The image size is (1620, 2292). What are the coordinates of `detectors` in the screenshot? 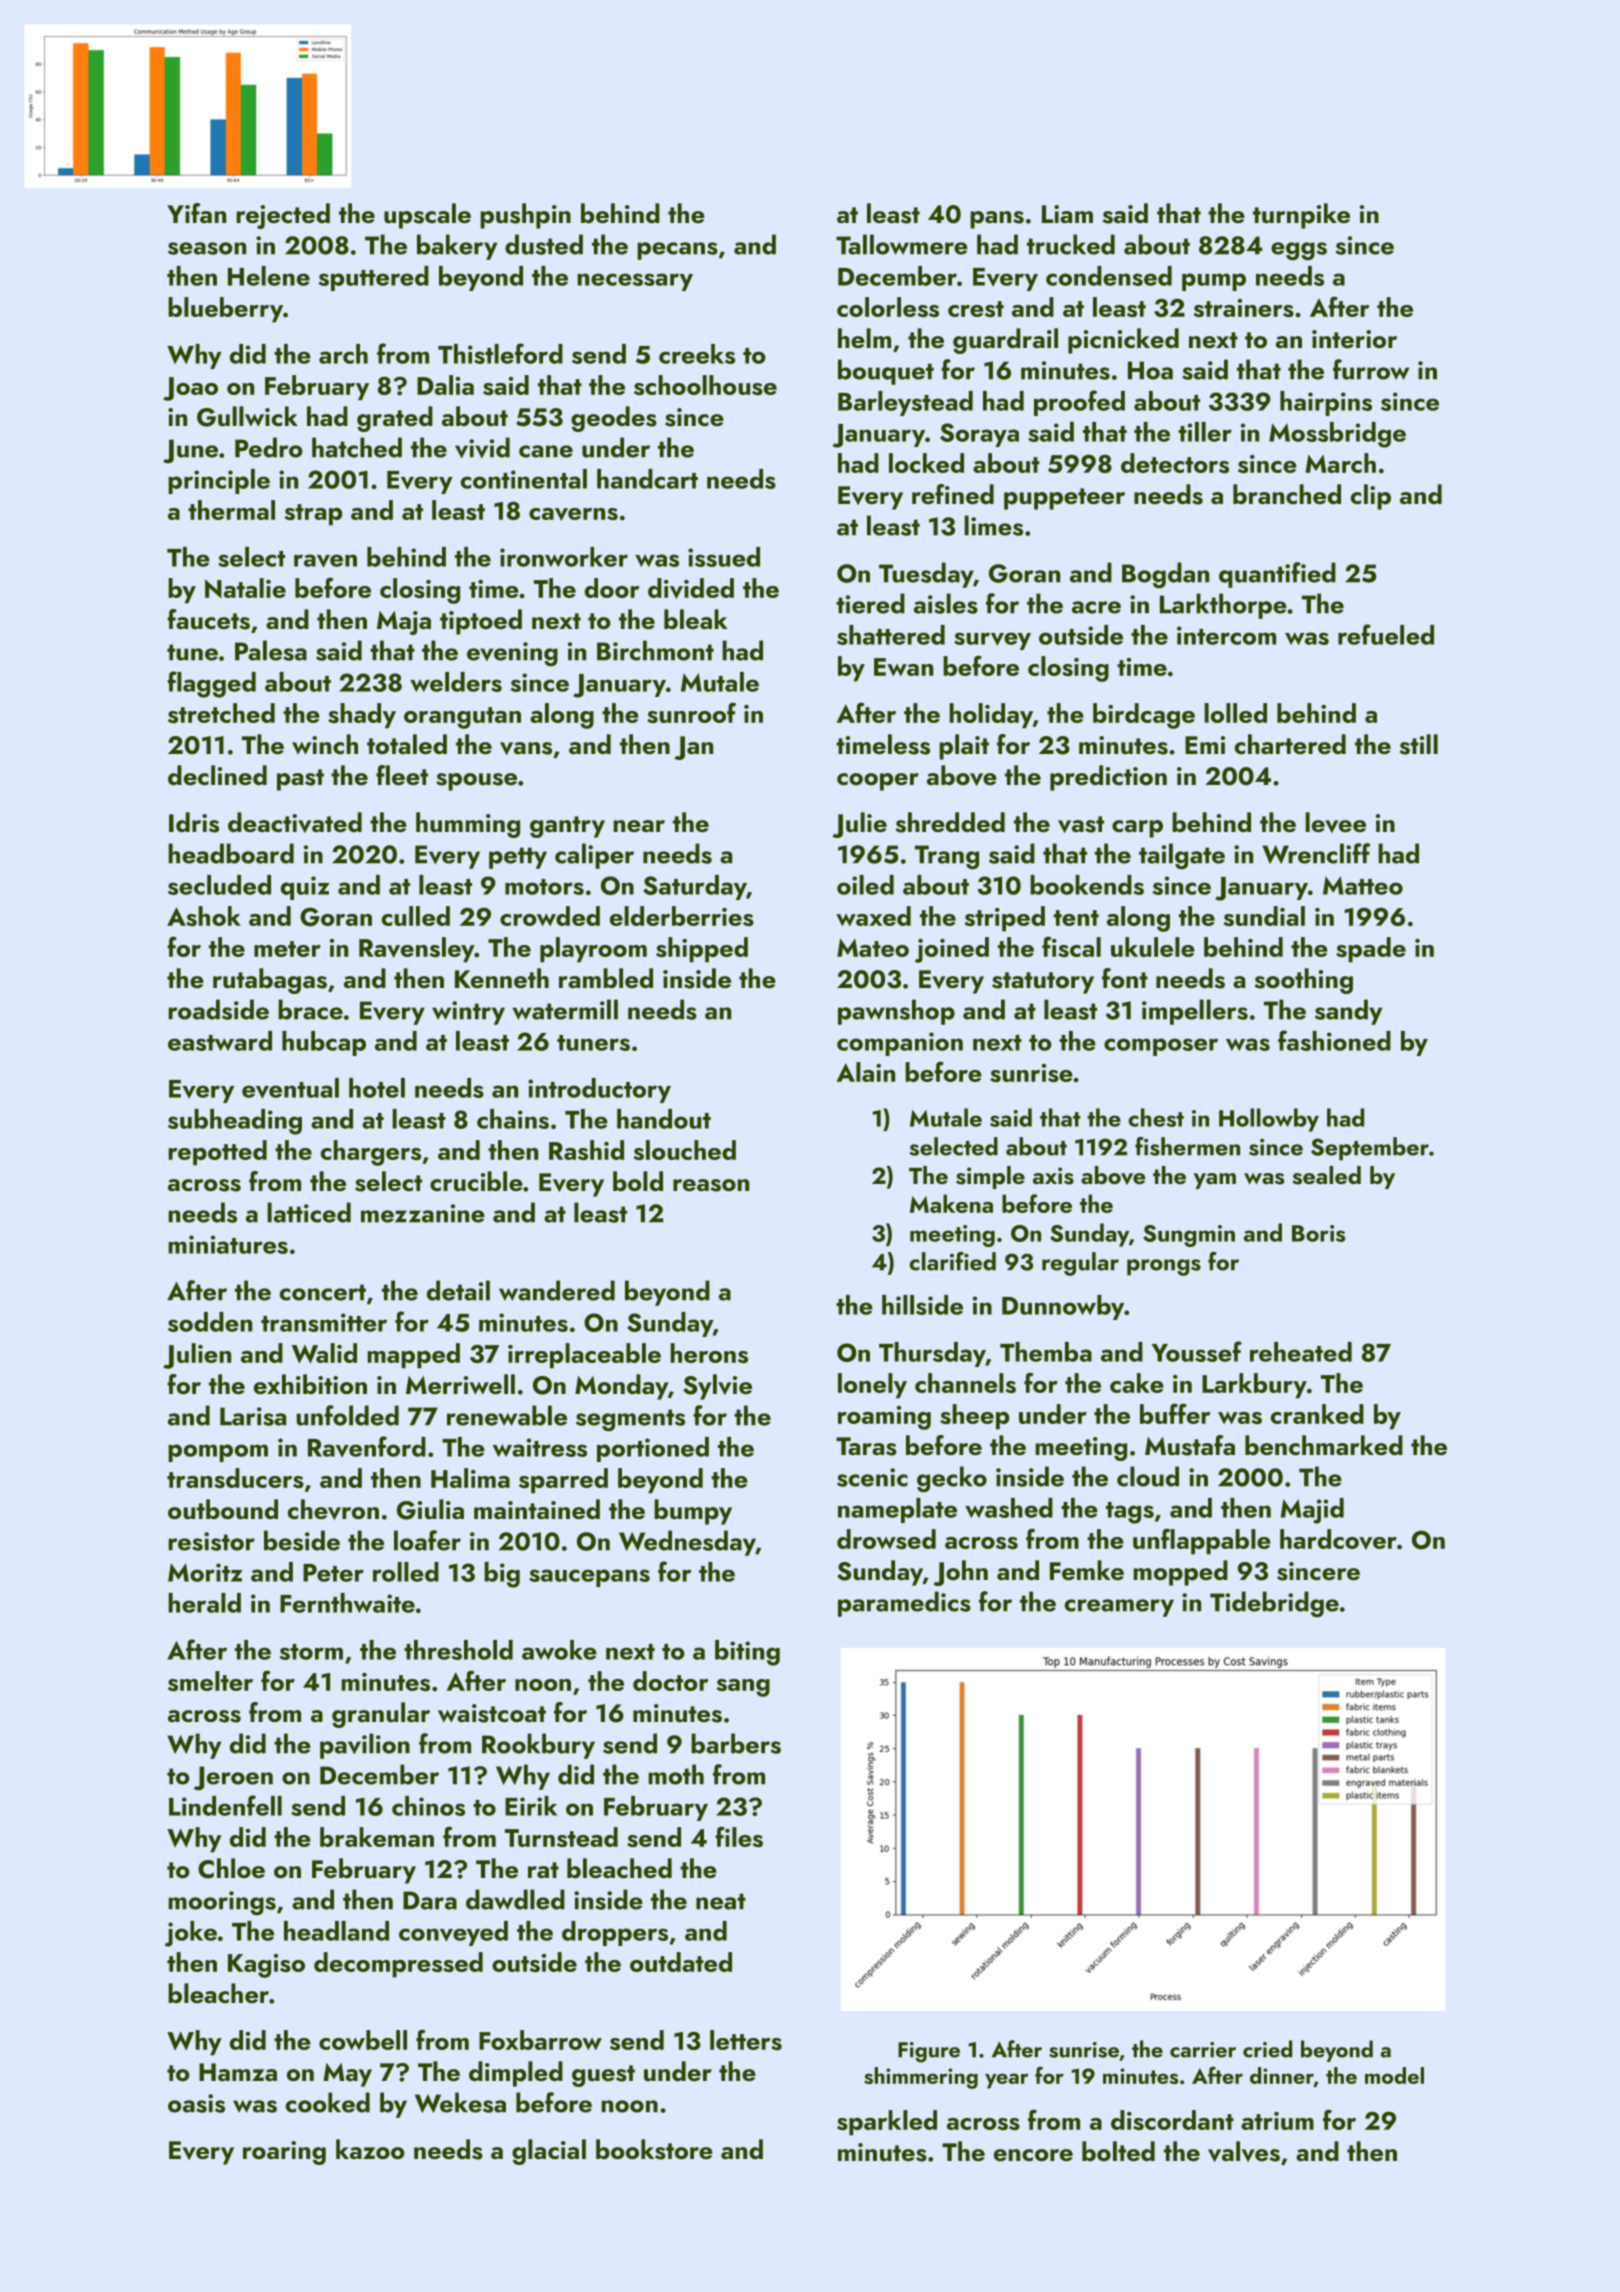 It's located at (1175, 463).
